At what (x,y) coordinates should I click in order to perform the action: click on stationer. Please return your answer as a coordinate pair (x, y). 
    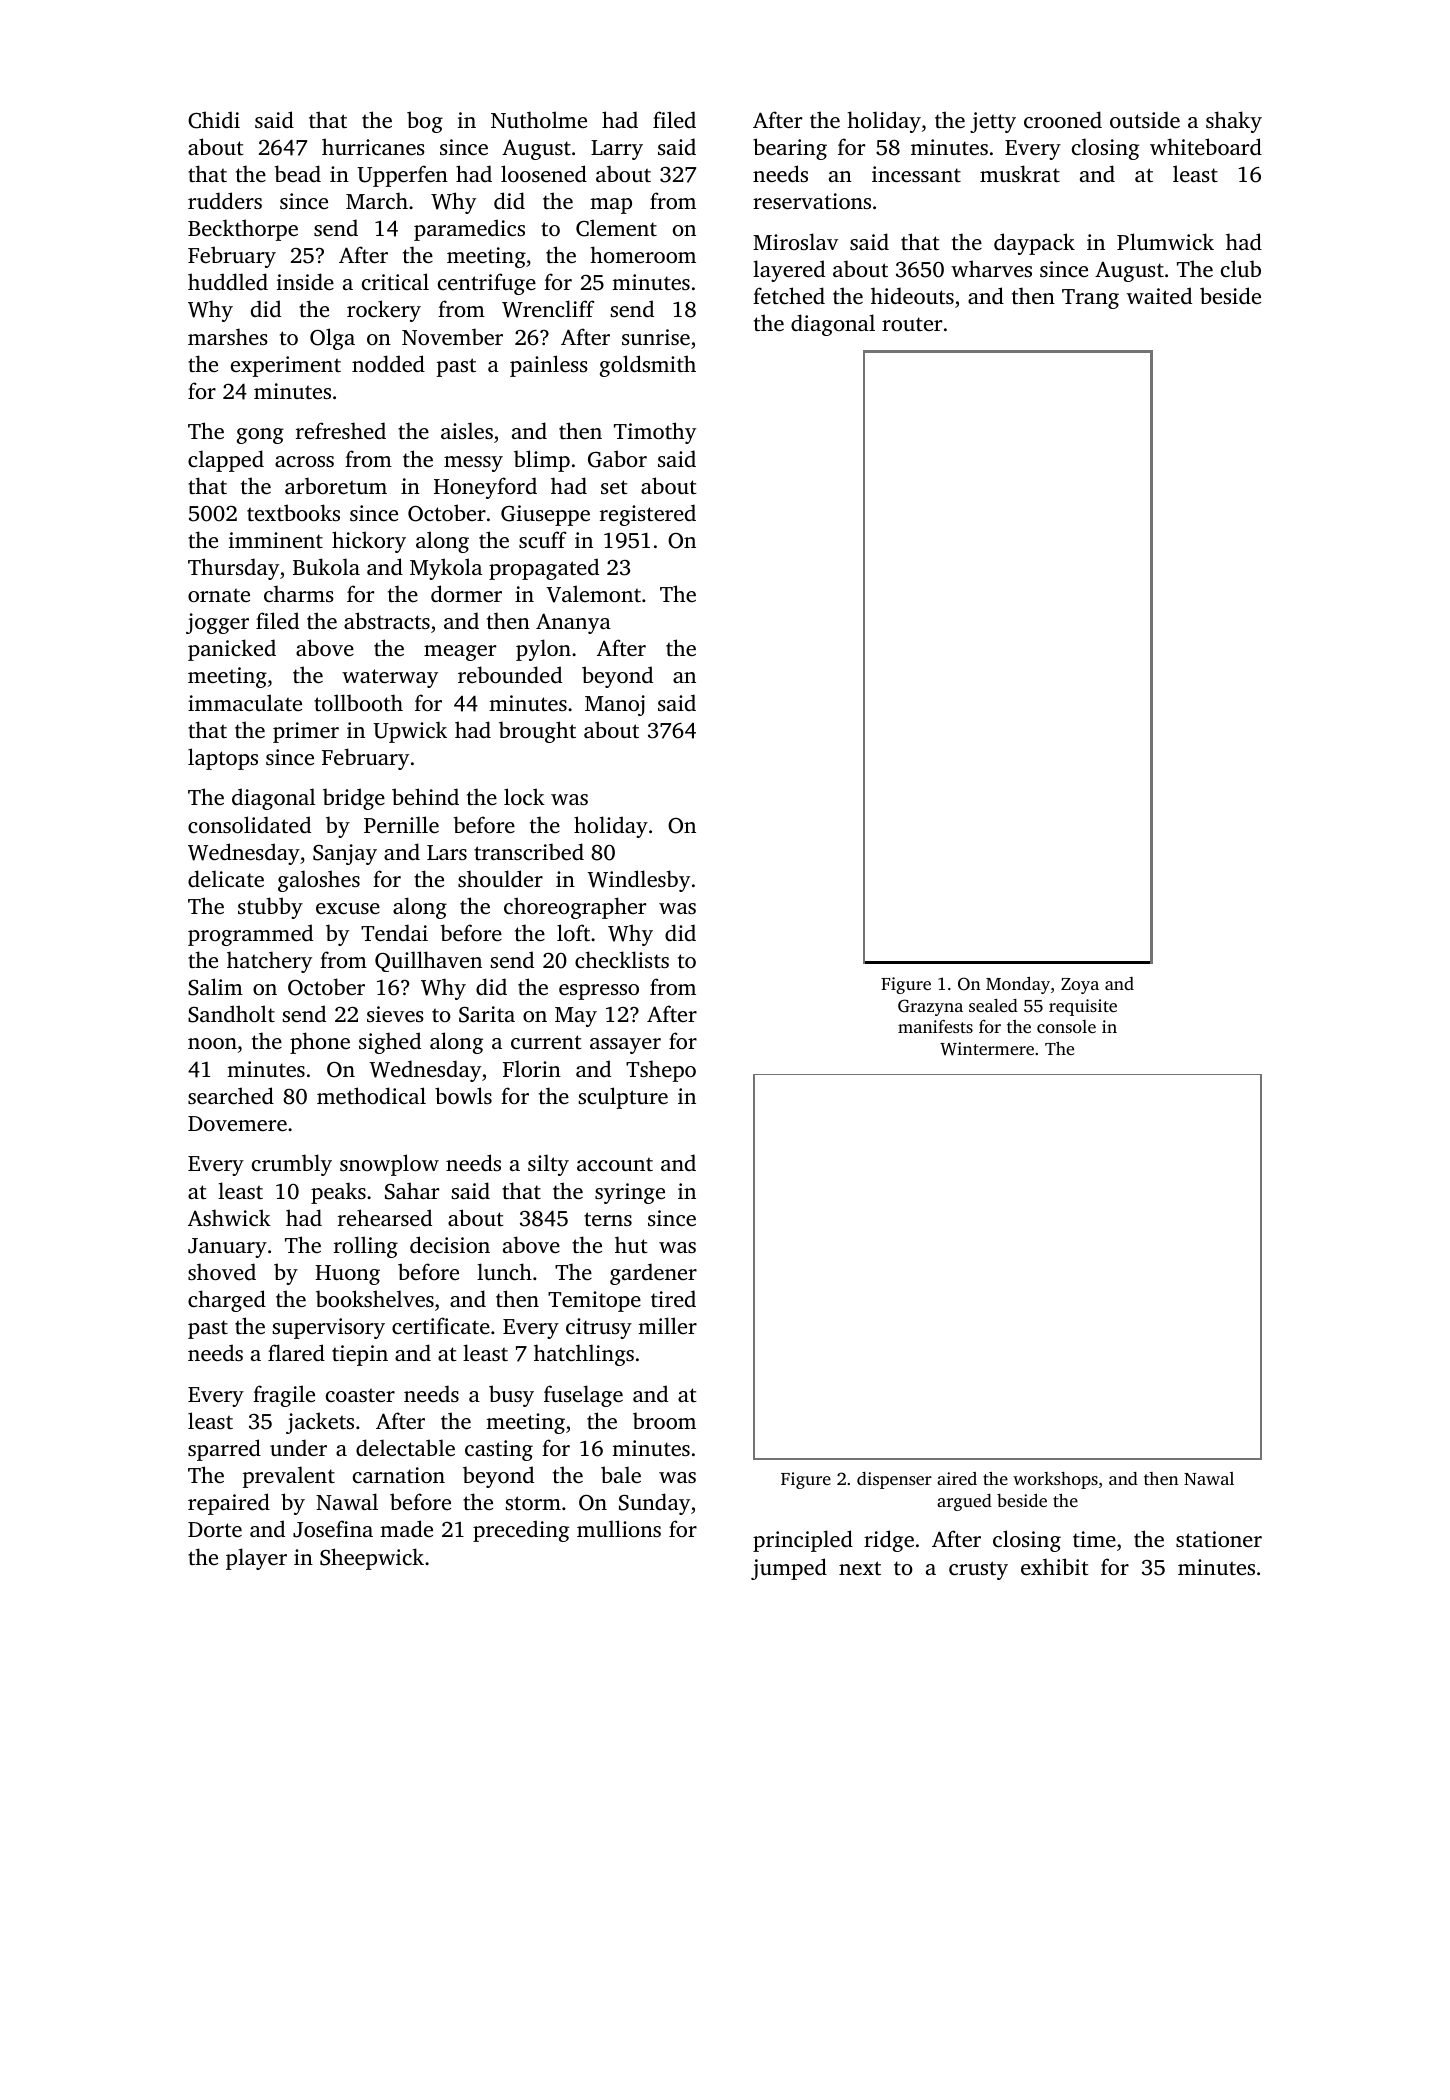
    Looking at the image, I should click on (1219, 1539).
